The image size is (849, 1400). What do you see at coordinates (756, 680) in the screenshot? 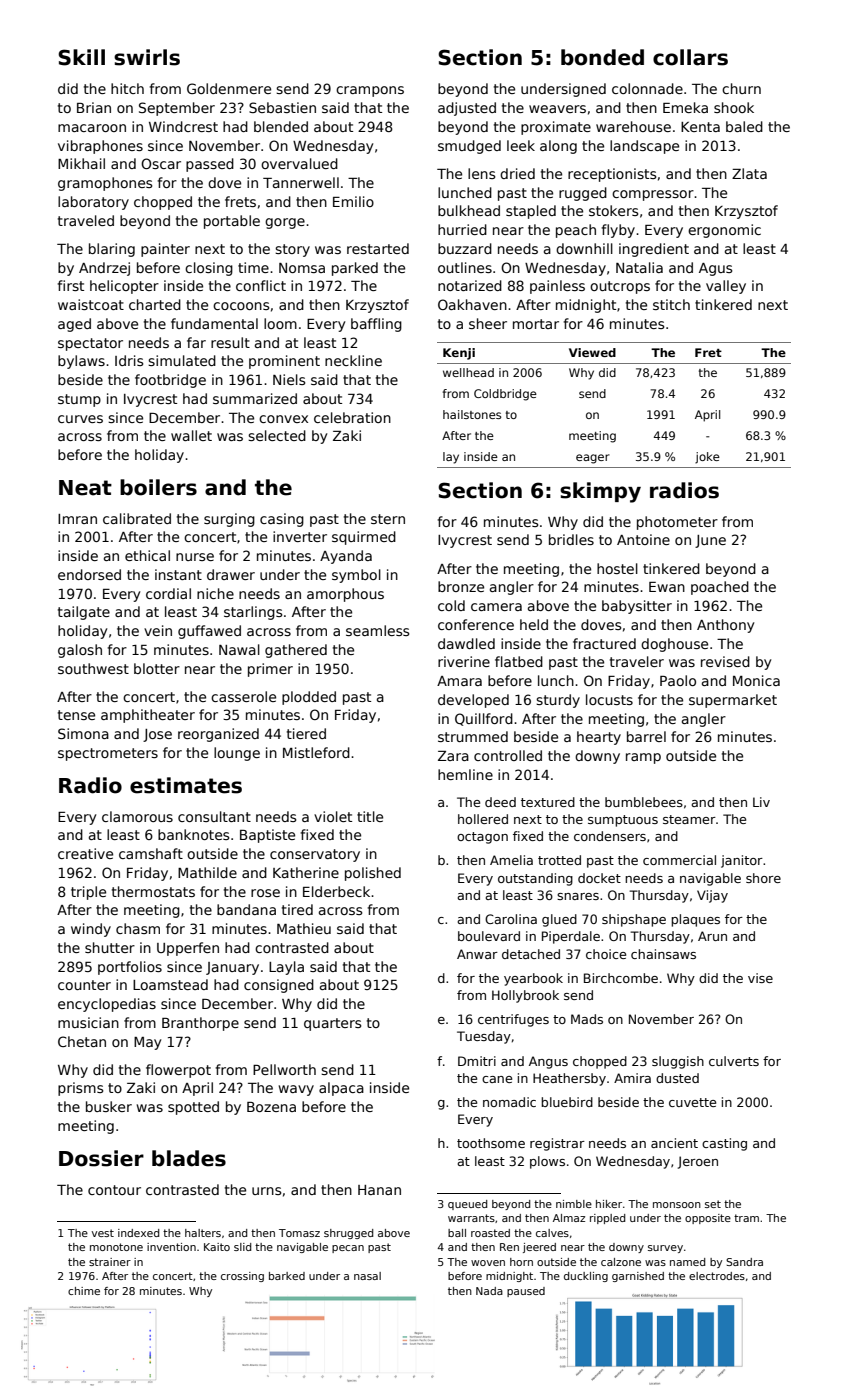
I see `Monica` at bounding box center [756, 680].
